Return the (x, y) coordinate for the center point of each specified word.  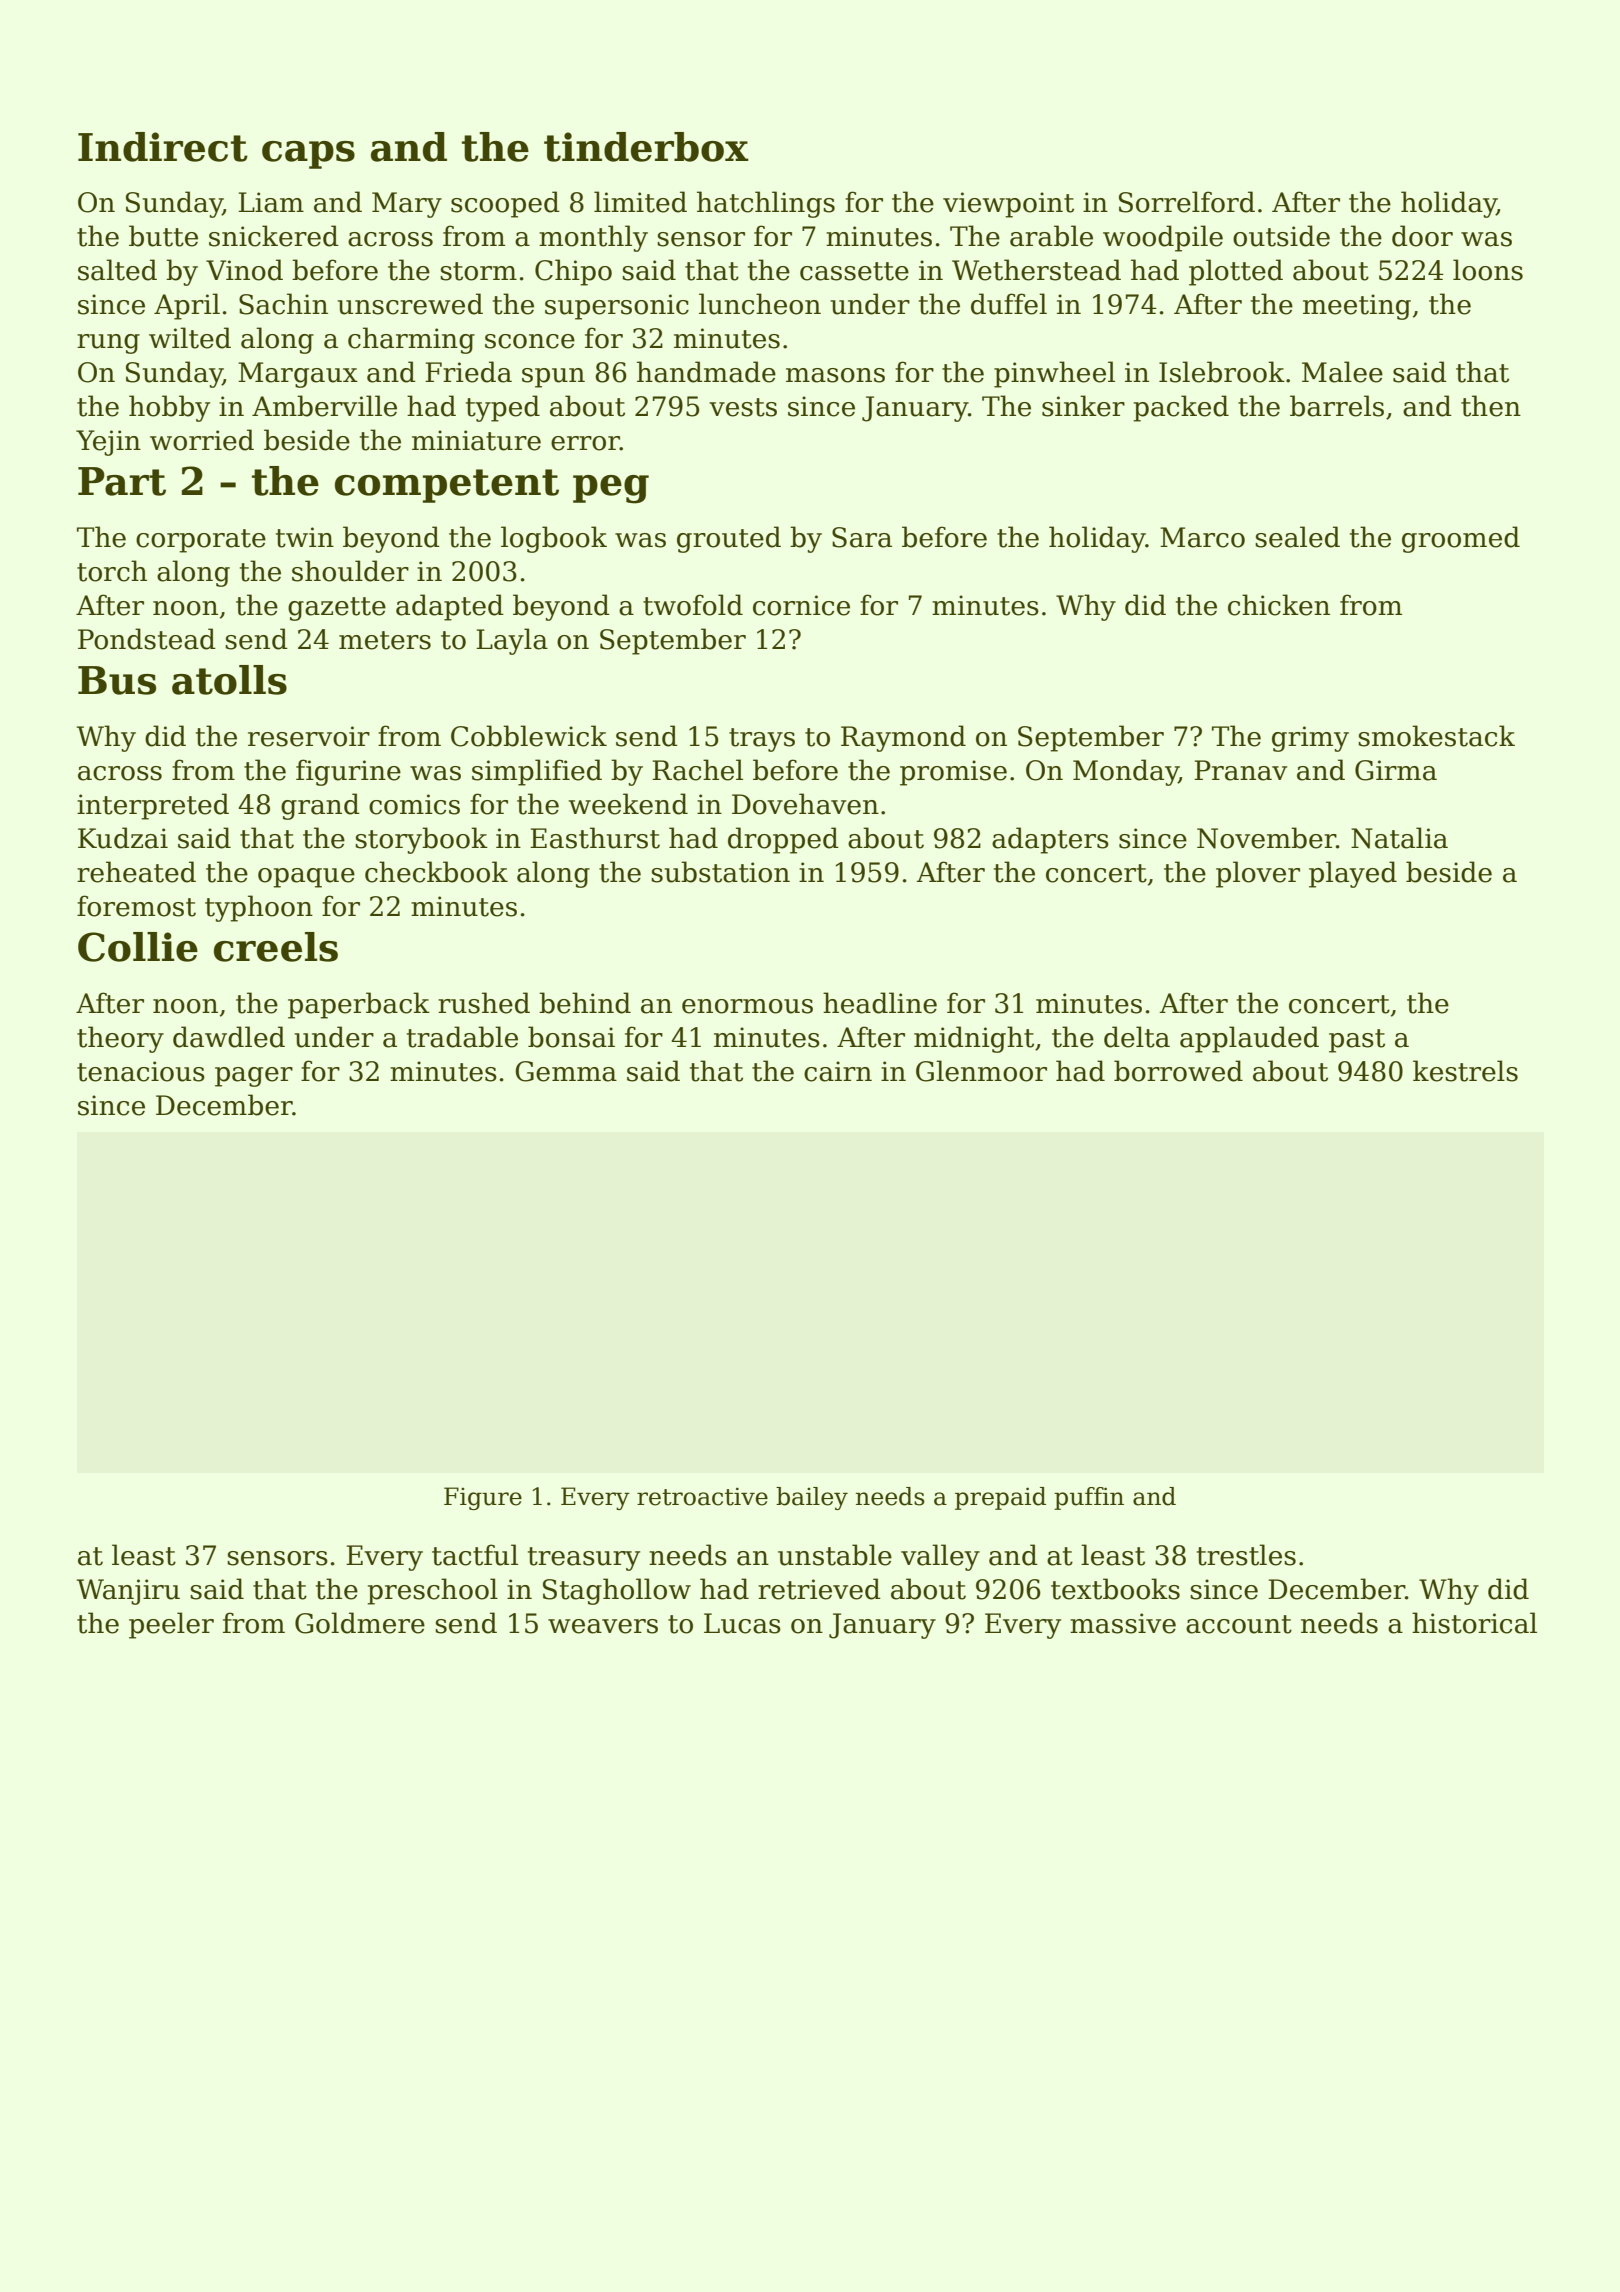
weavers (603, 1626)
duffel (1009, 304)
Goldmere (360, 1623)
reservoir (309, 736)
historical (1474, 1623)
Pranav (1240, 770)
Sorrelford (1187, 202)
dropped (783, 840)
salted (117, 270)
